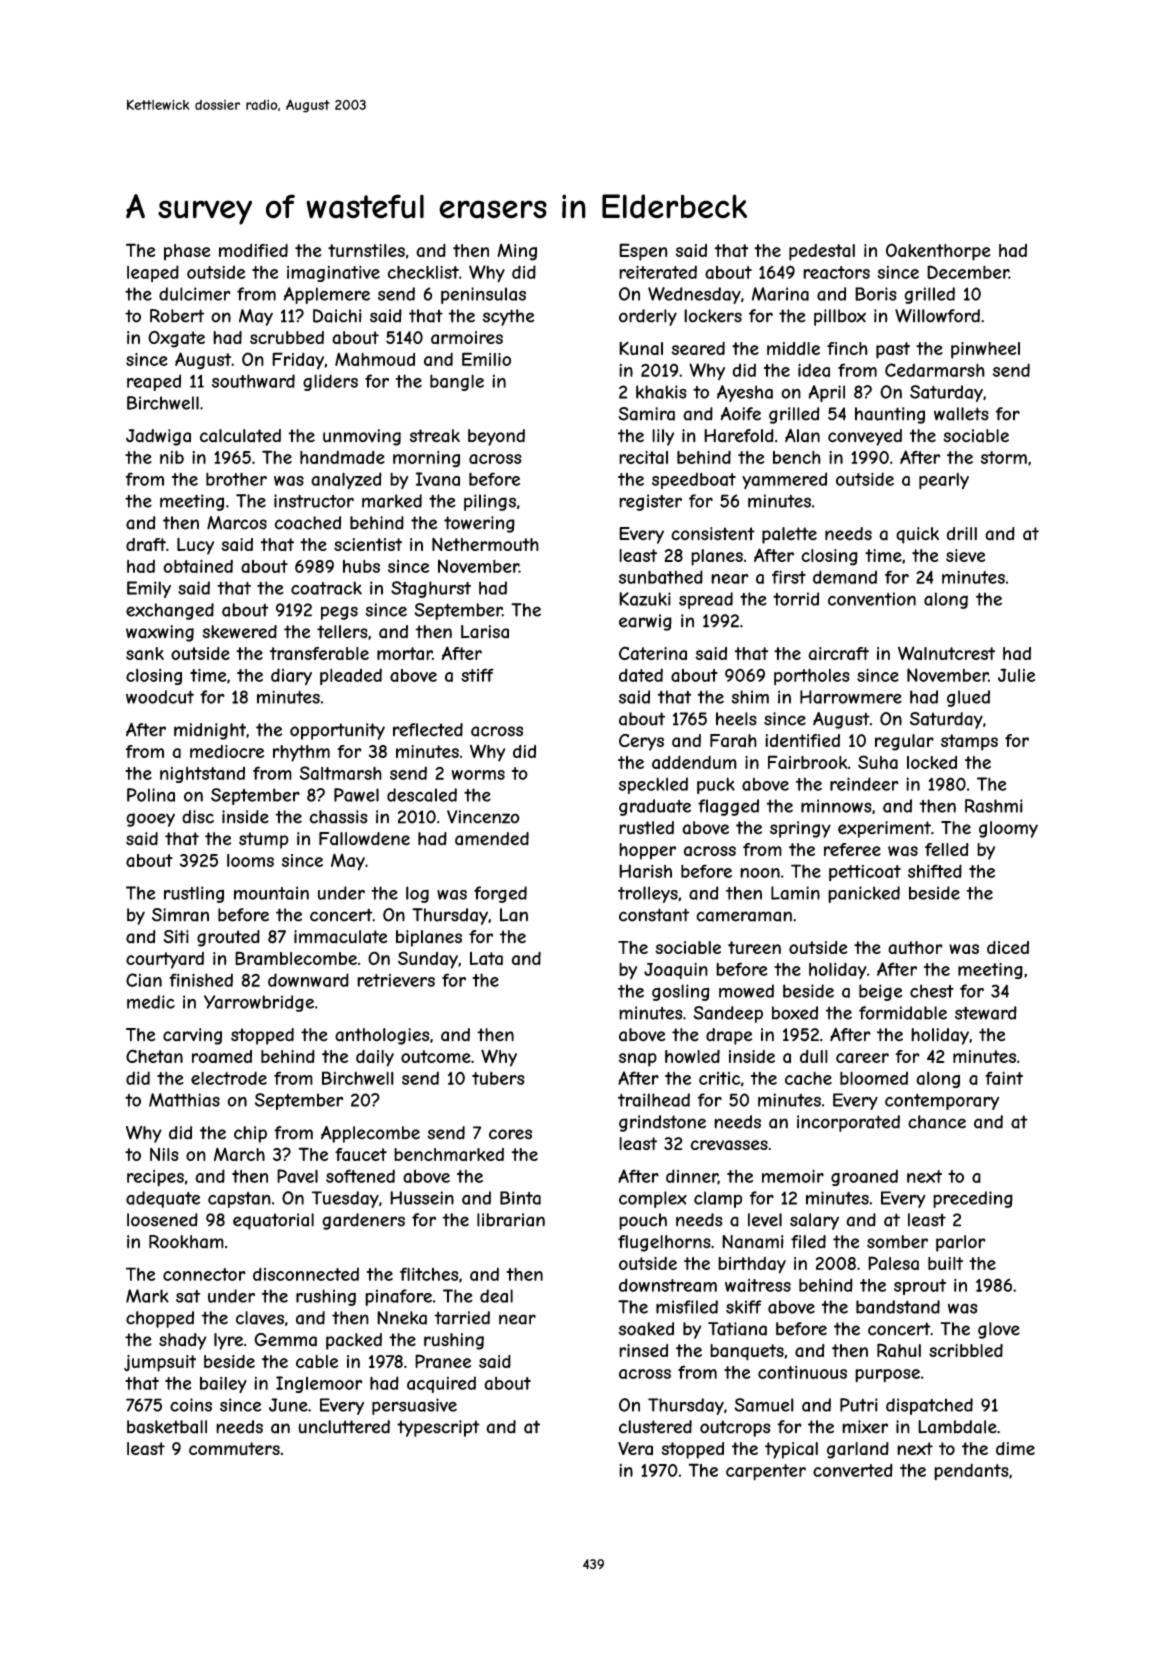  Describe the element at coordinates (486, 958) in the screenshot. I see `Lata` at that location.
